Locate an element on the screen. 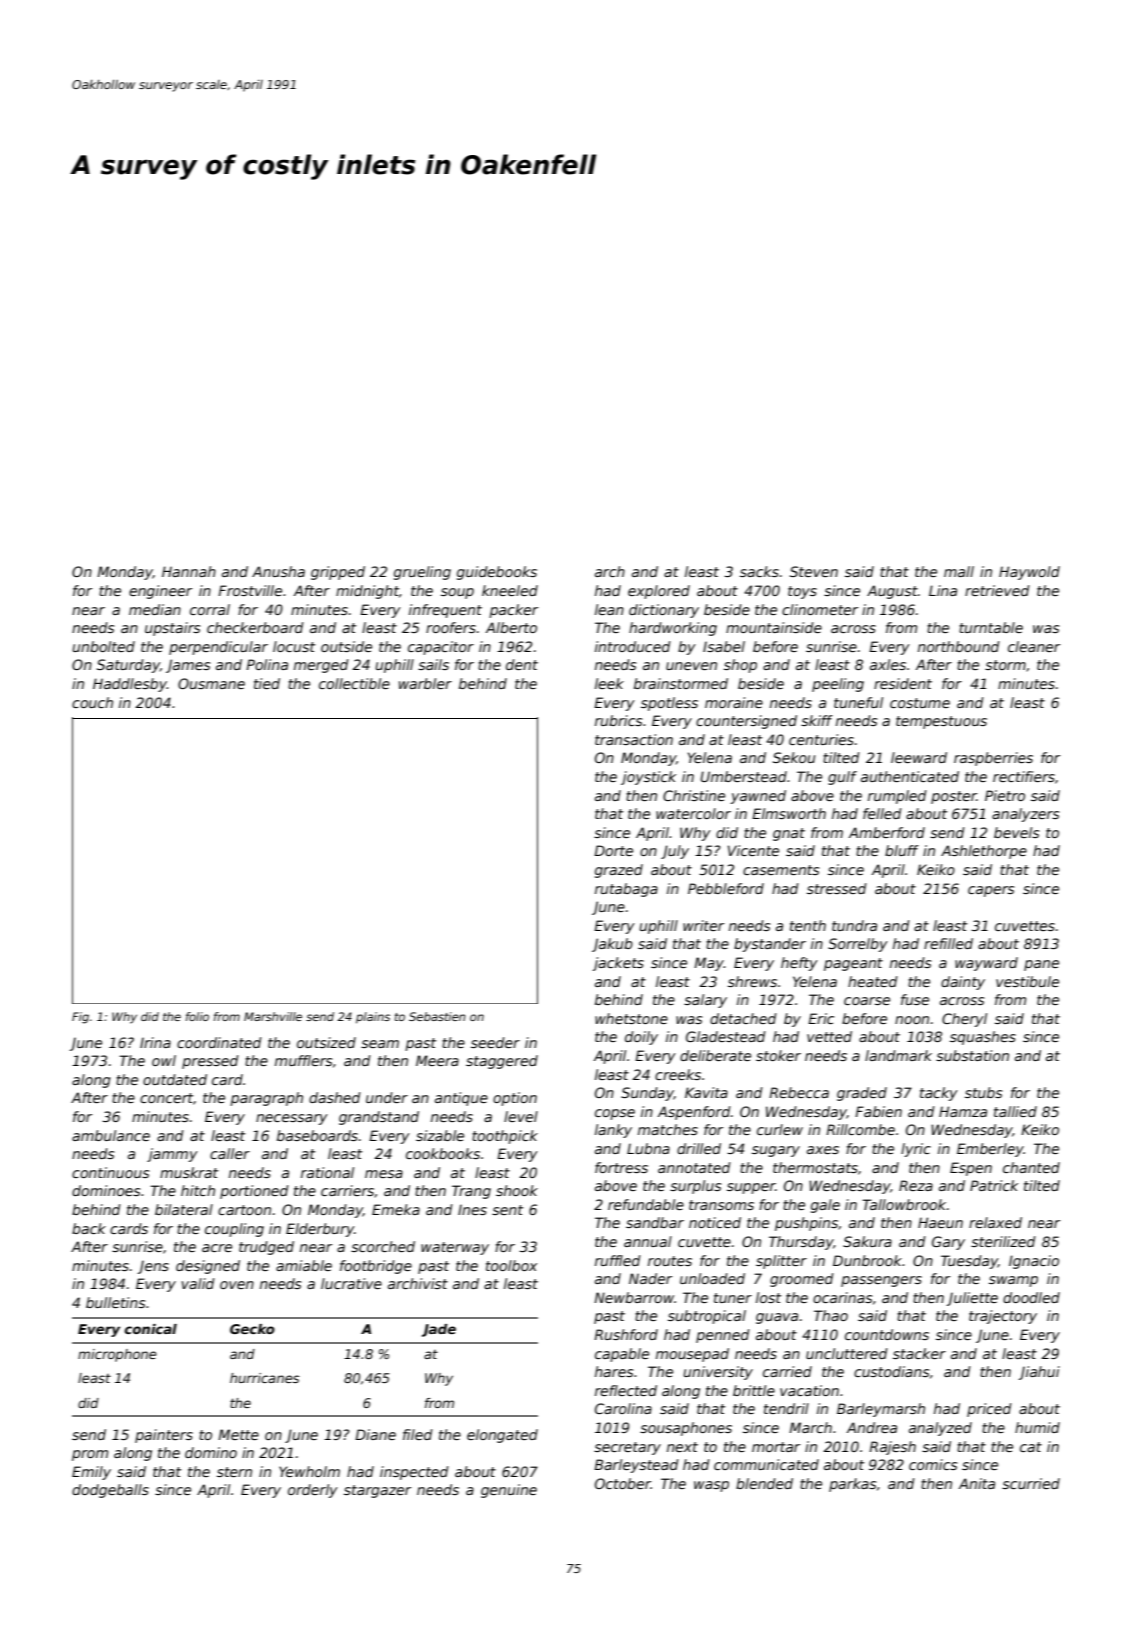 This screenshot has width=1132, height=1639. guidebooks is located at coordinates (497, 573).
